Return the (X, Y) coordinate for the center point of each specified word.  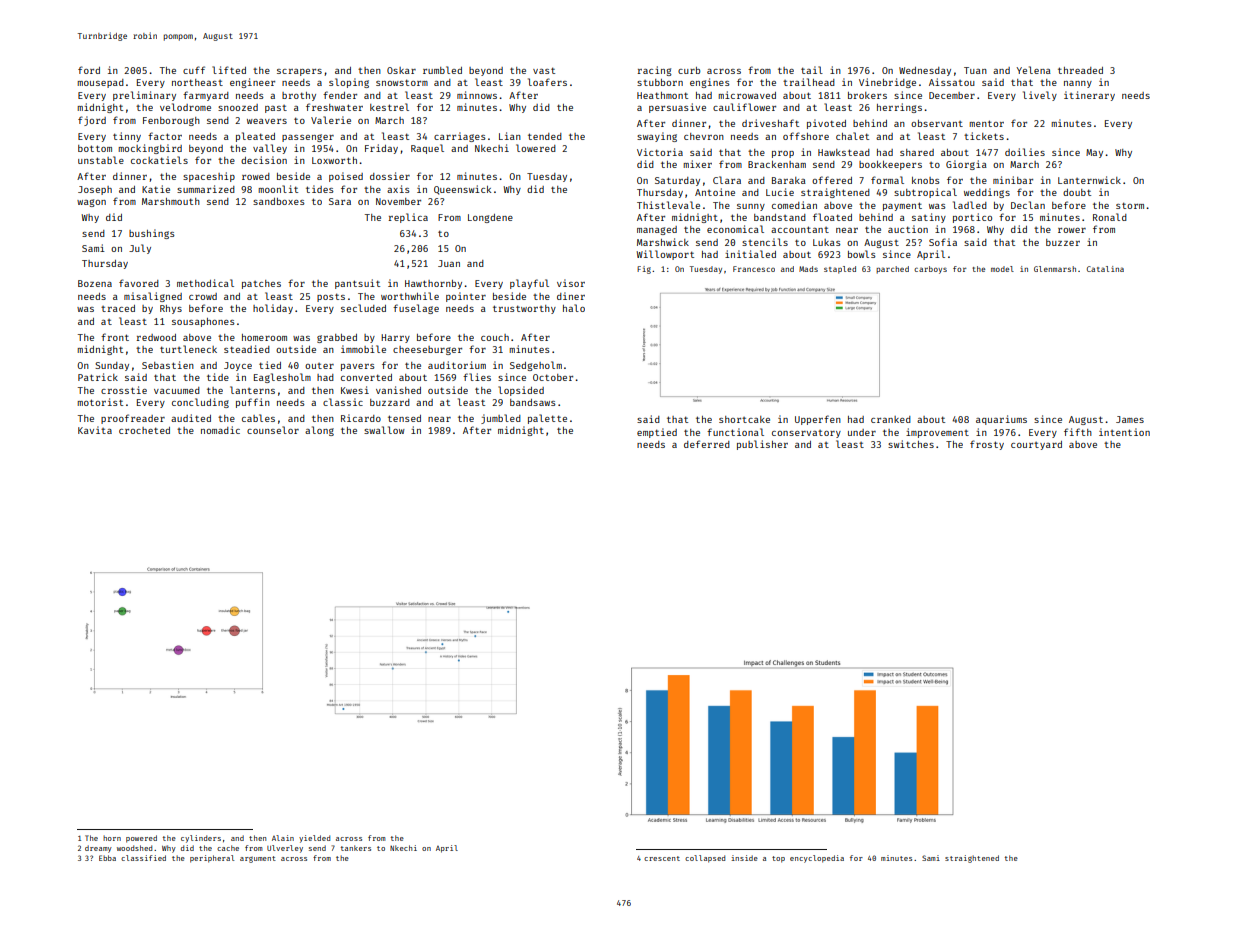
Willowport (665, 255)
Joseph (95, 190)
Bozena (95, 283)
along (319, 431)
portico (972, 218)
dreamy (98, 849)
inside (745, 858)
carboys (930, 270)
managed (657, 230)
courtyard (1036, 445)
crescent (662, 858)
